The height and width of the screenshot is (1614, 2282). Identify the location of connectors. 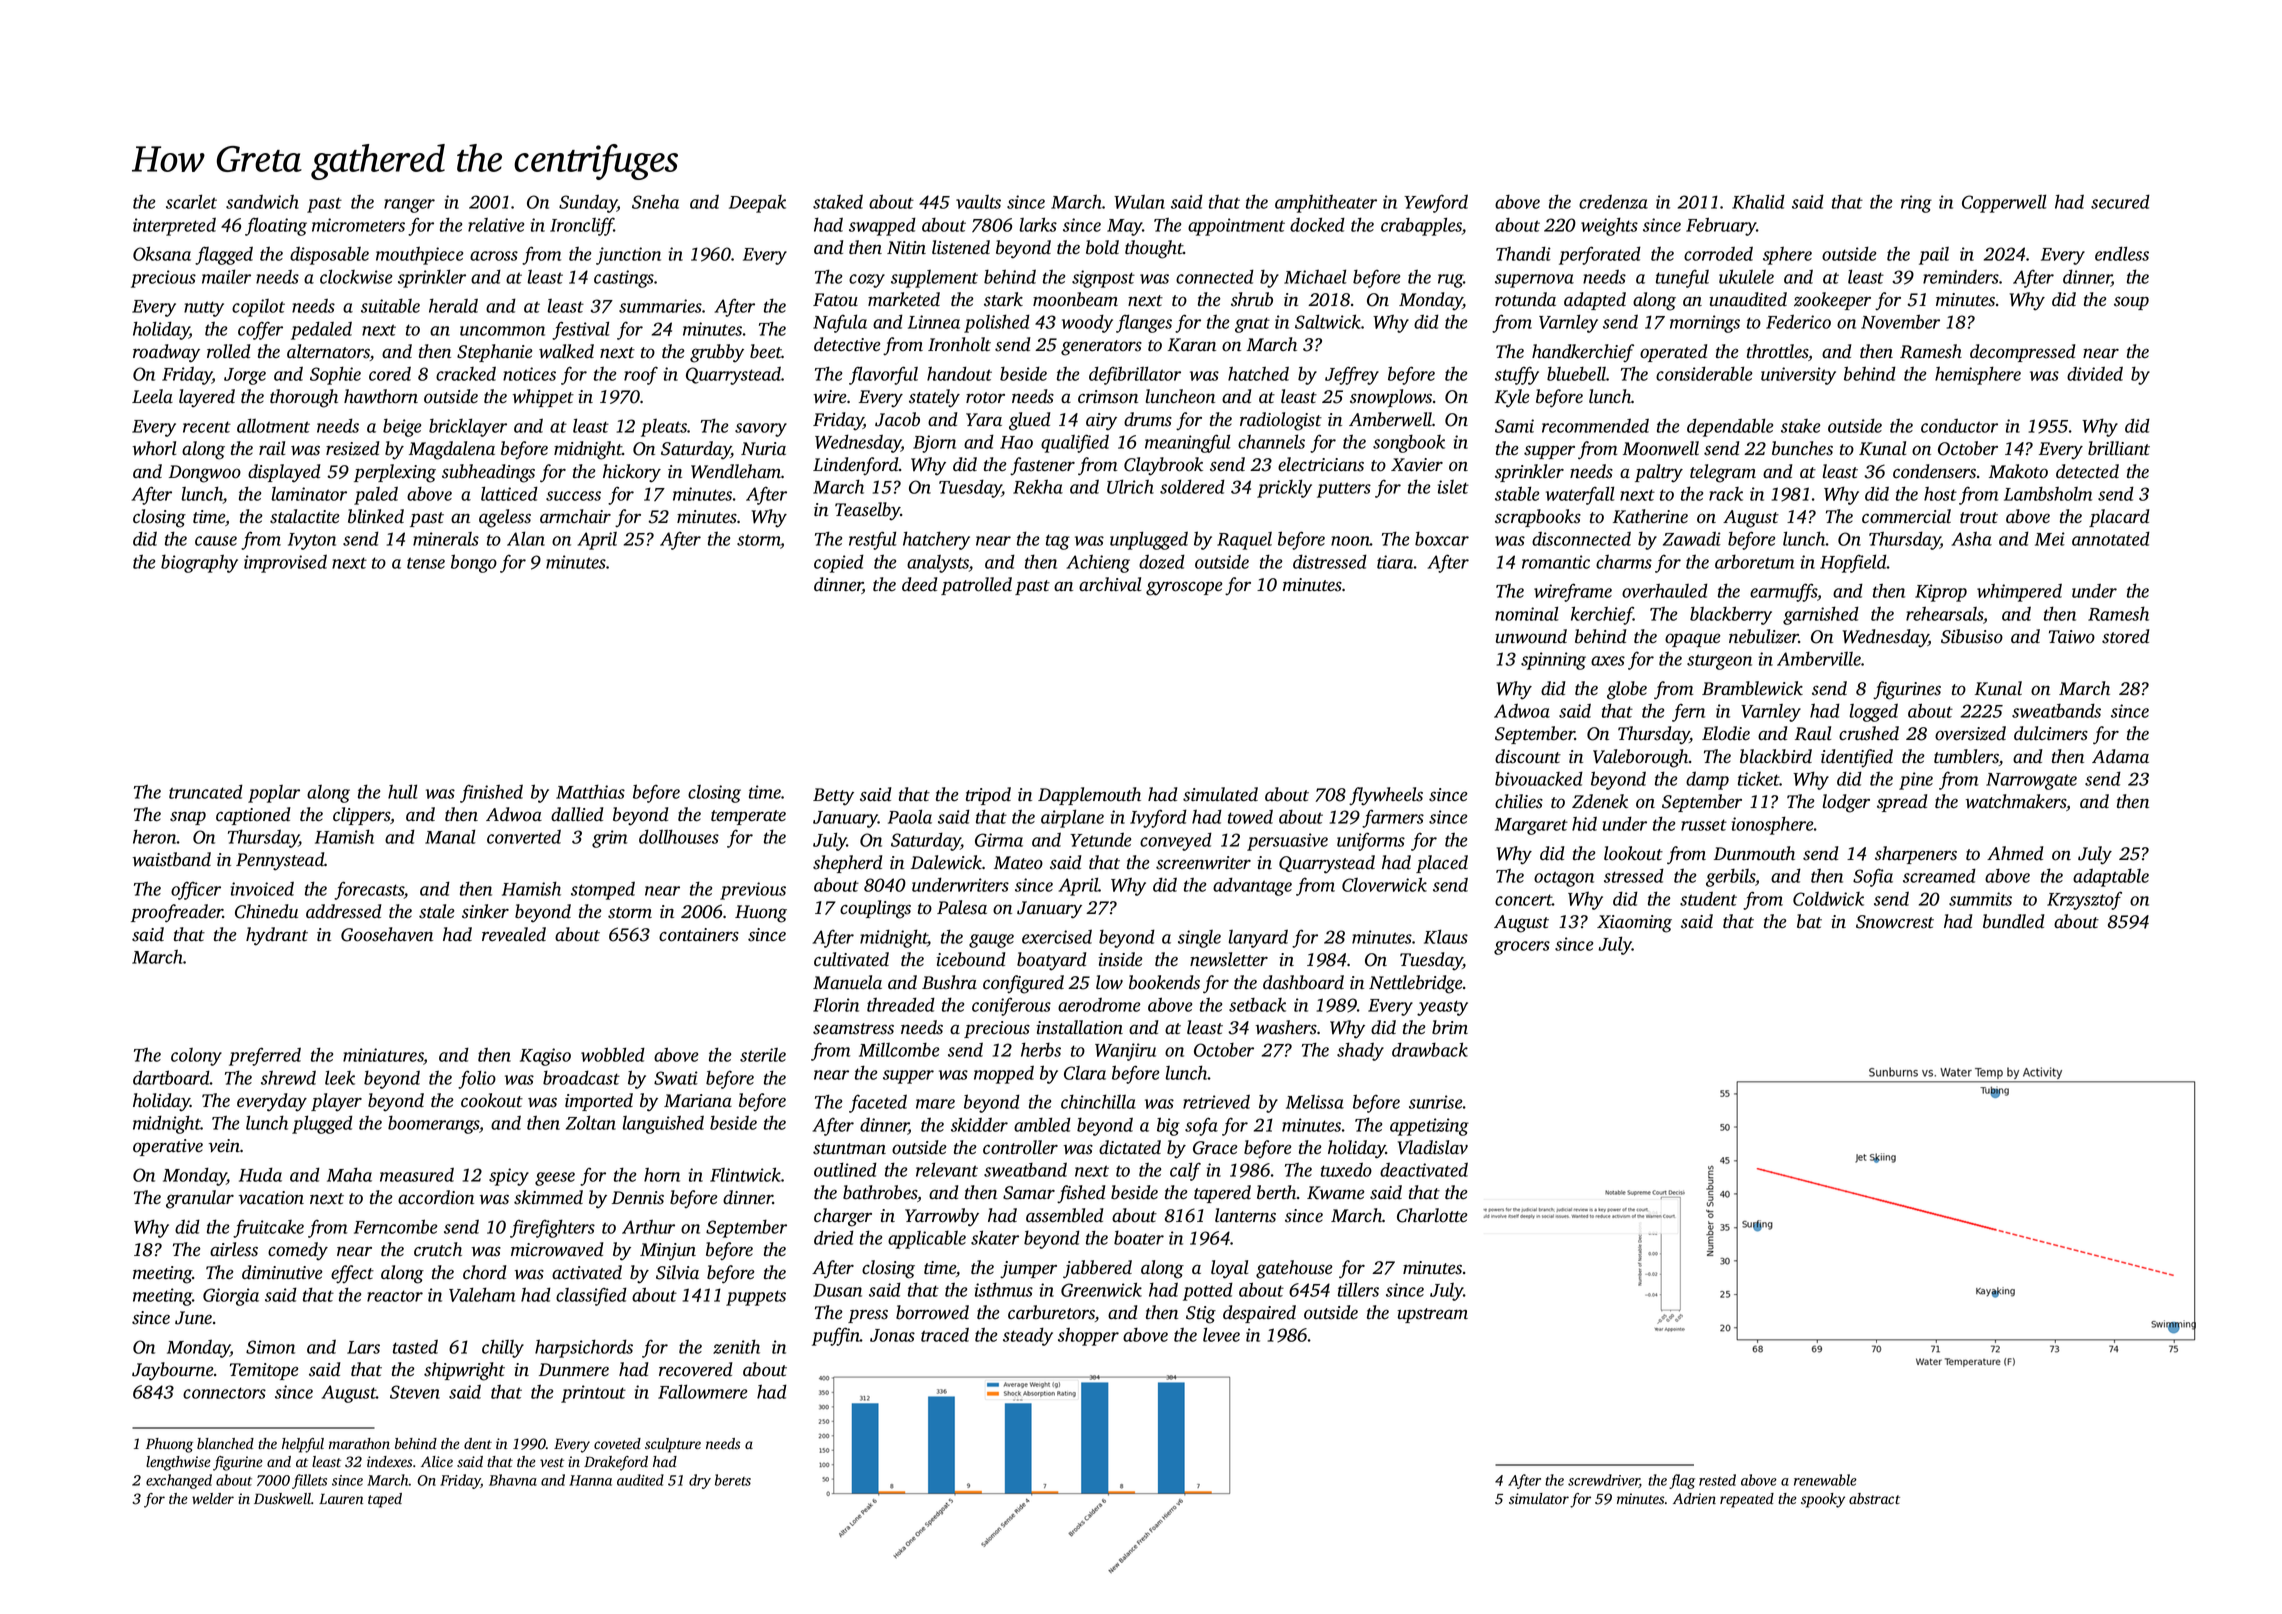
(224, 1393).
